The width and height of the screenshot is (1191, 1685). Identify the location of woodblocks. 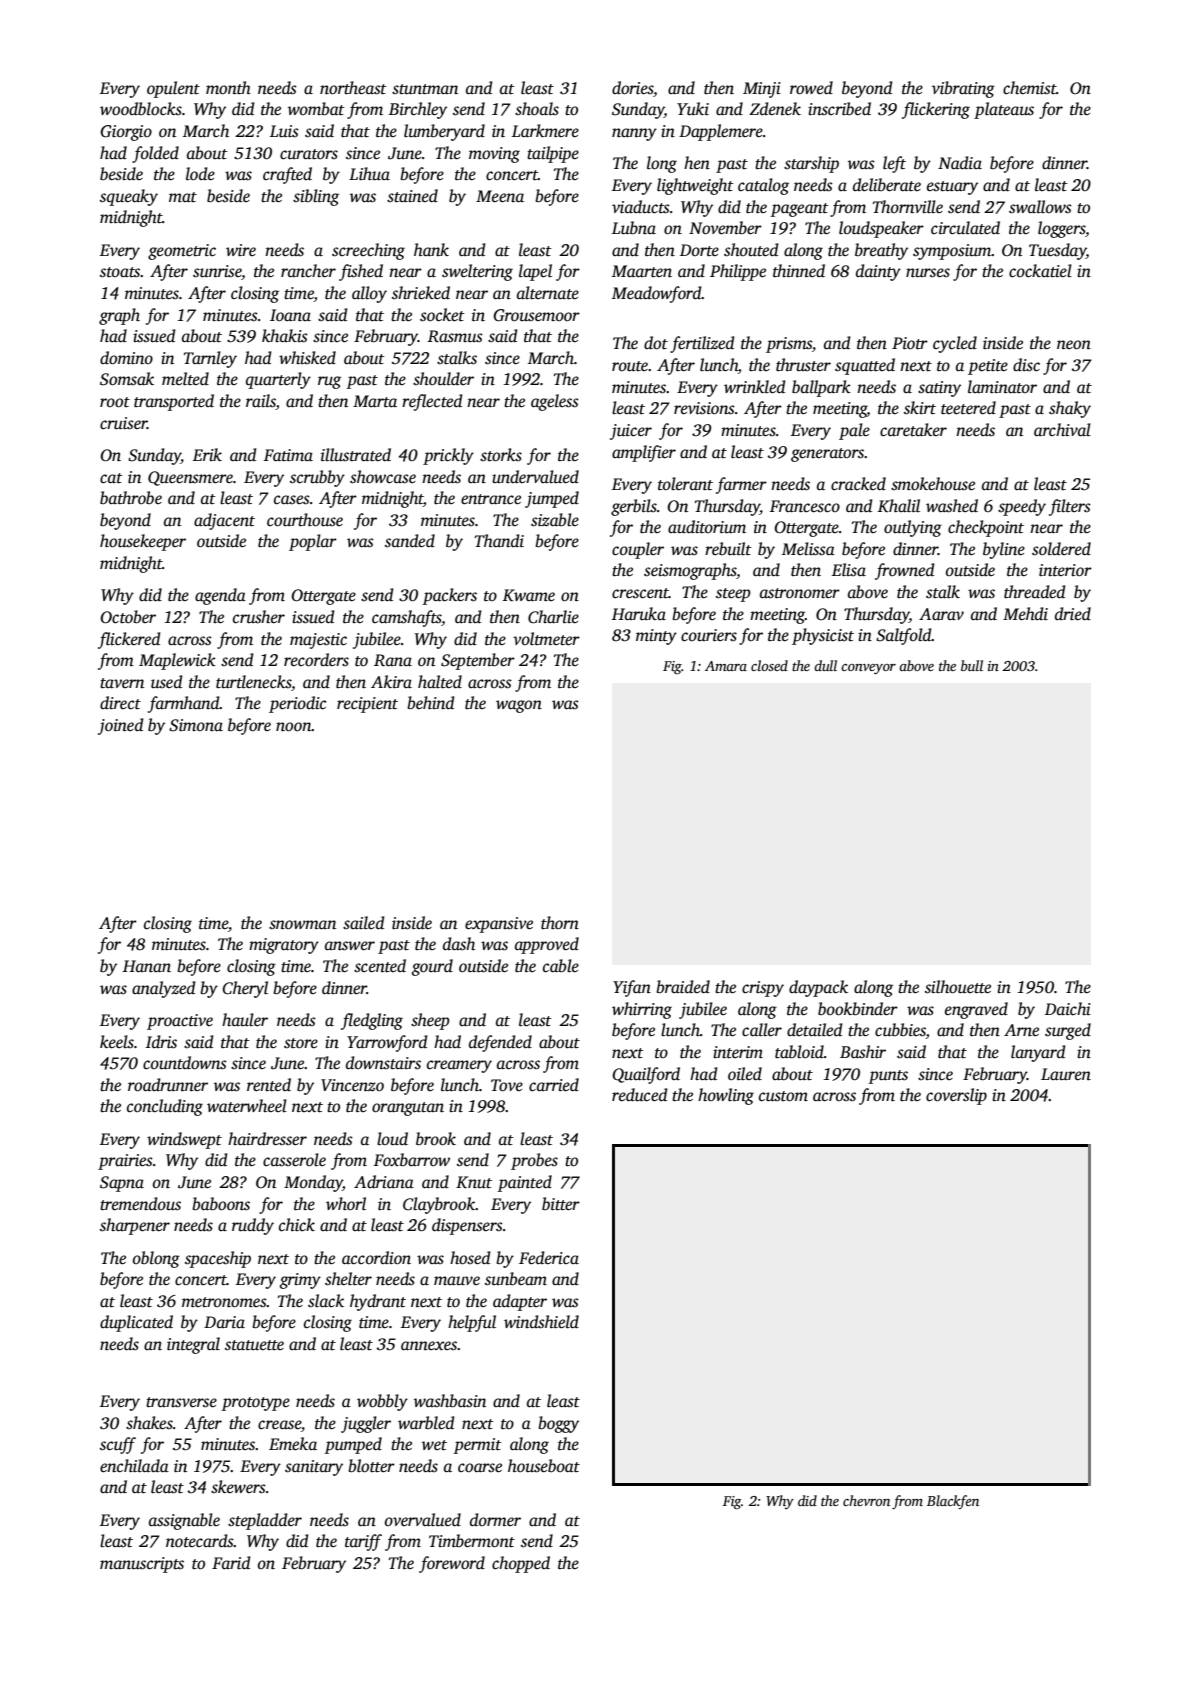
(141, 109).
